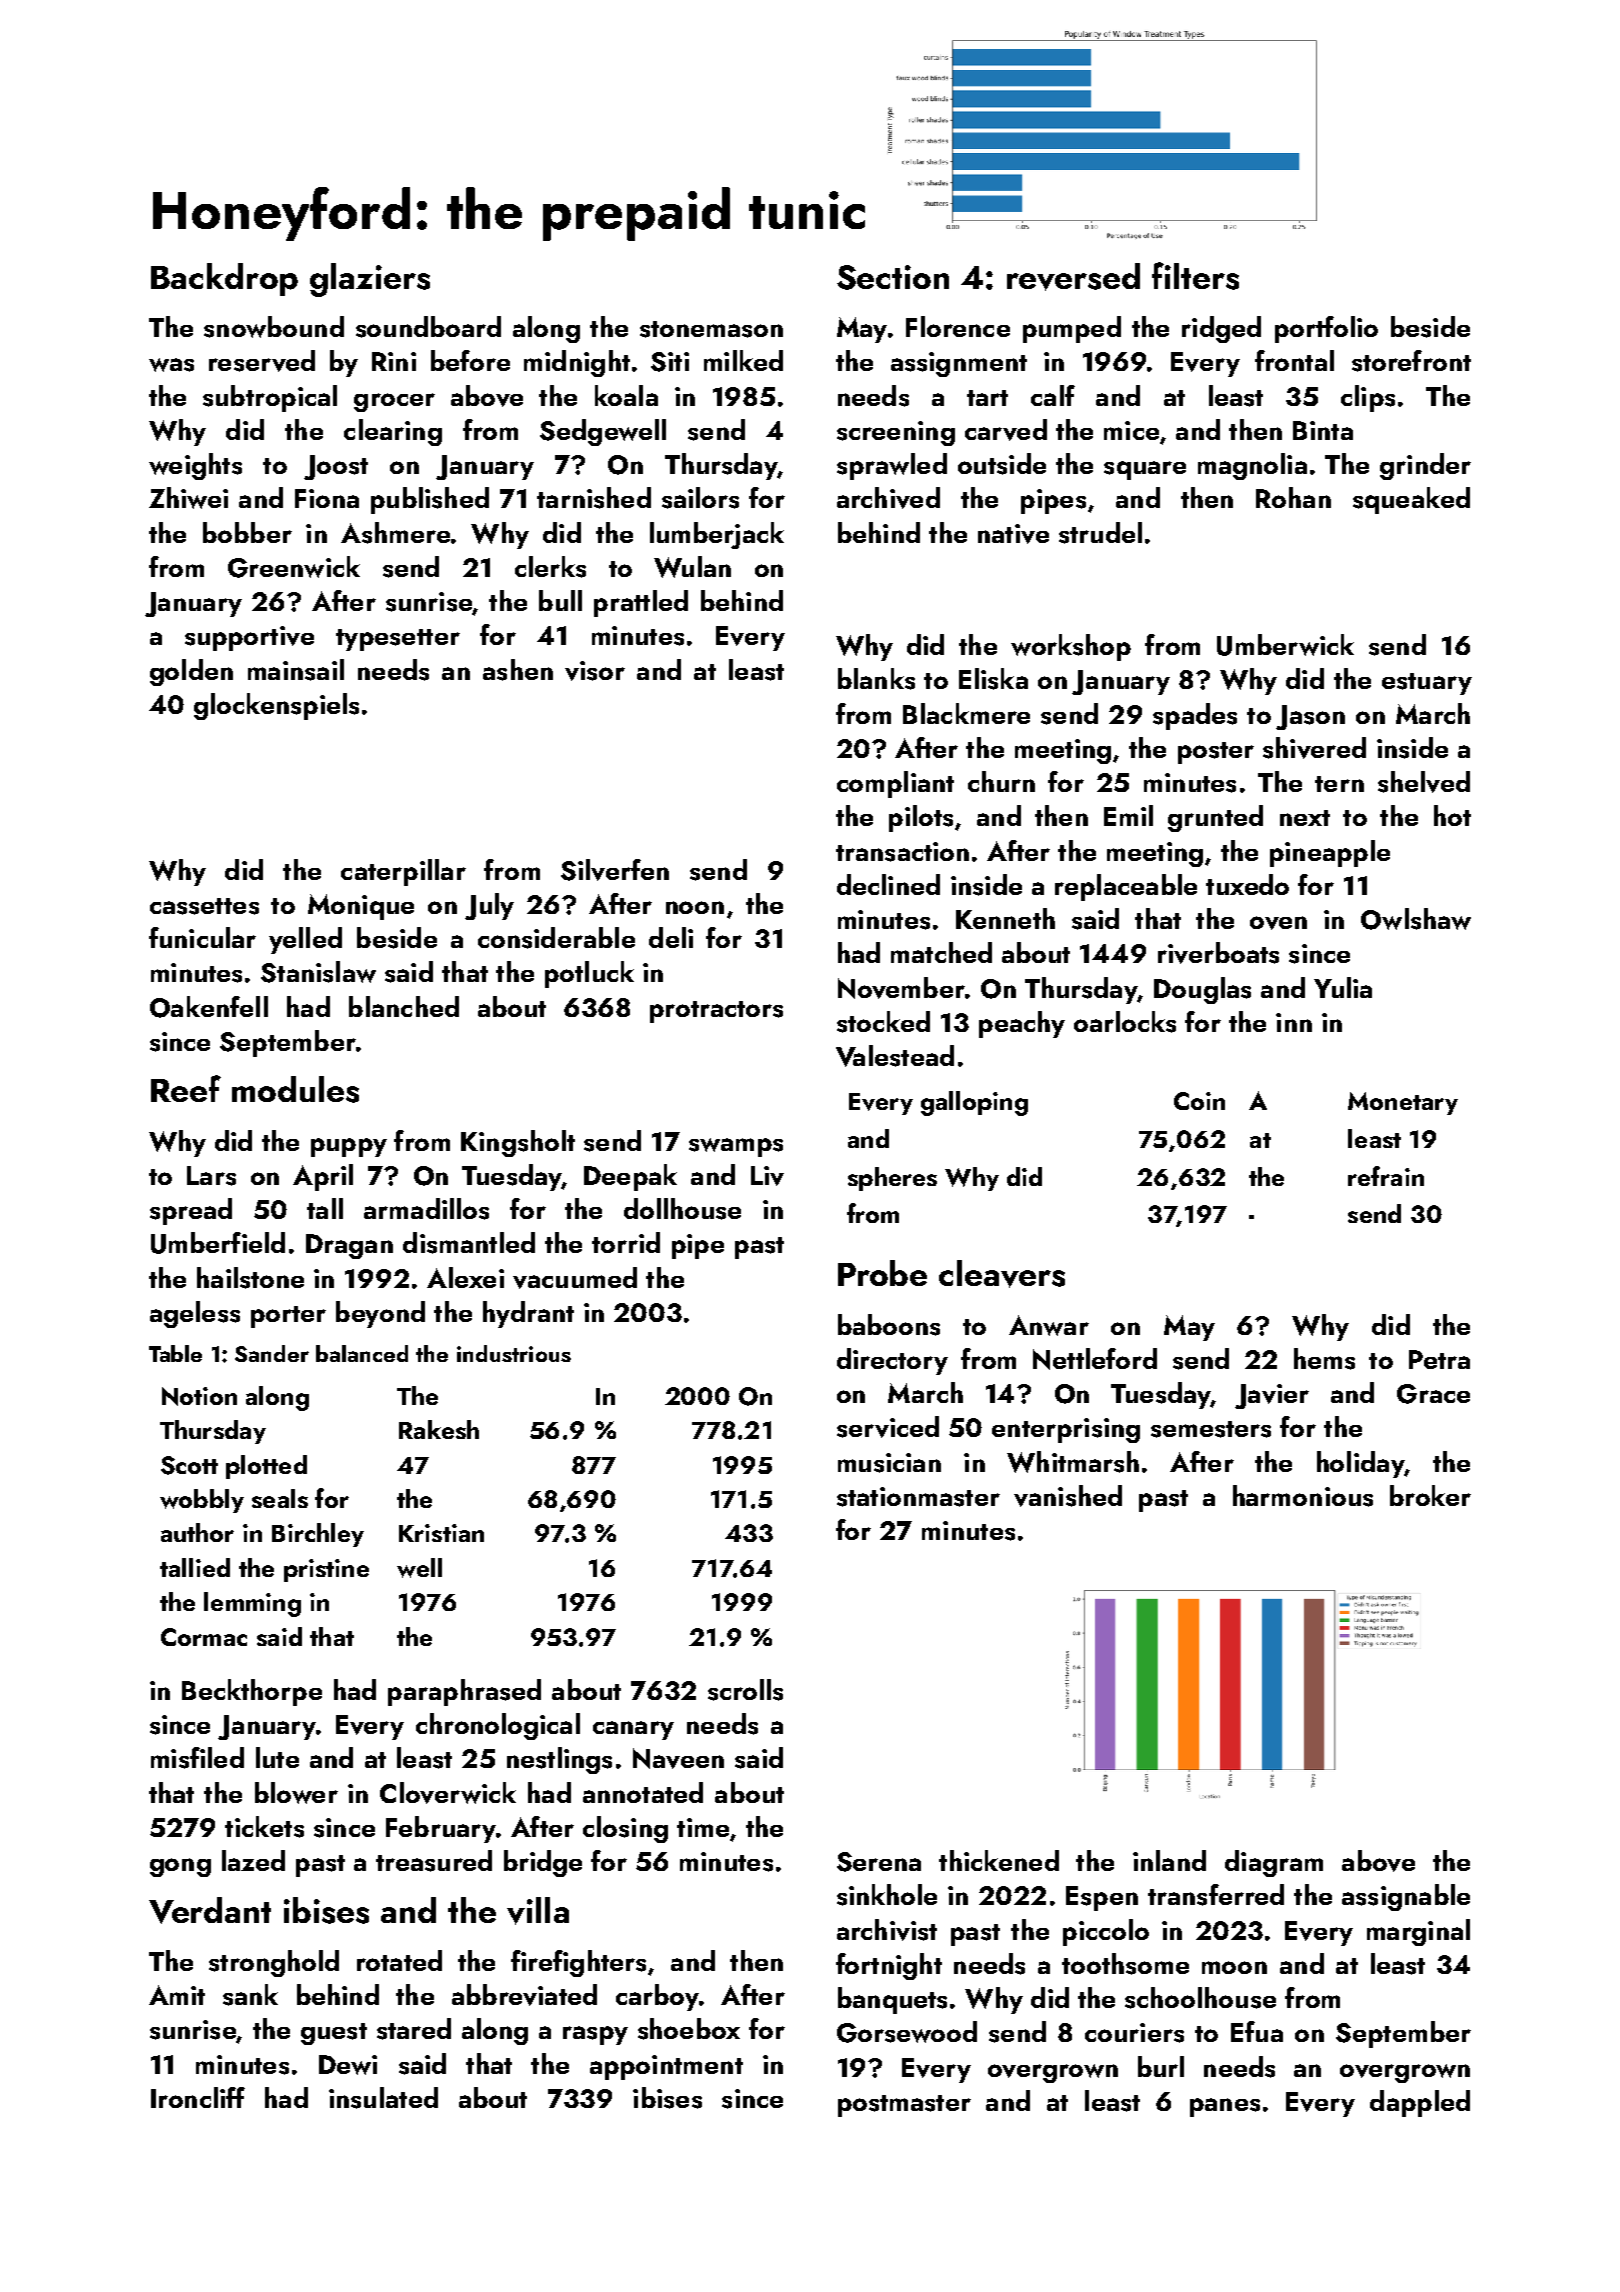  I want to click on misfiled, so click(197, 1758).
